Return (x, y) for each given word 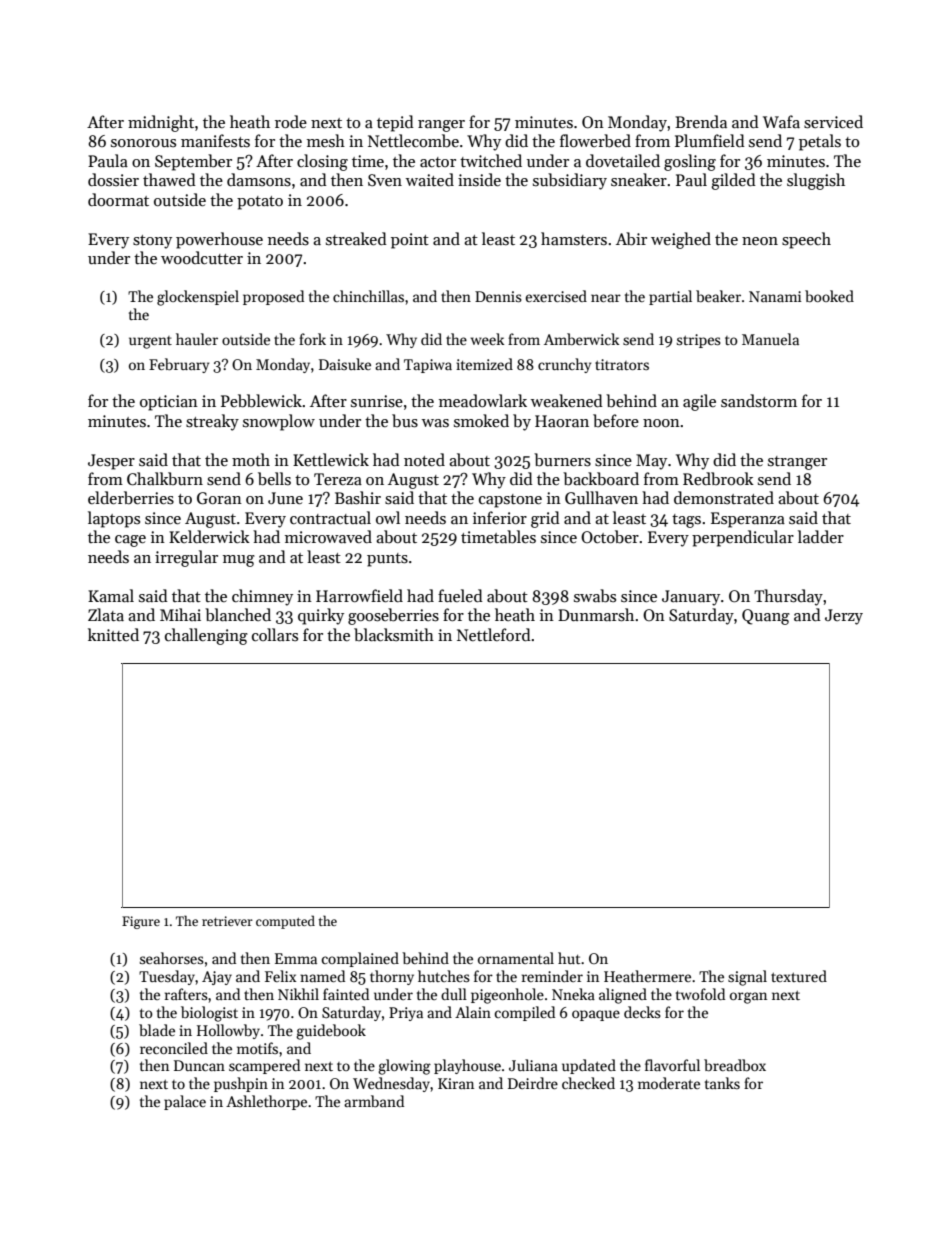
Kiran (456, 1083)
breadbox (735, 1065)
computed (285, 922)
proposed (273, 297)
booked (829, 296)
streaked (356, 238)
